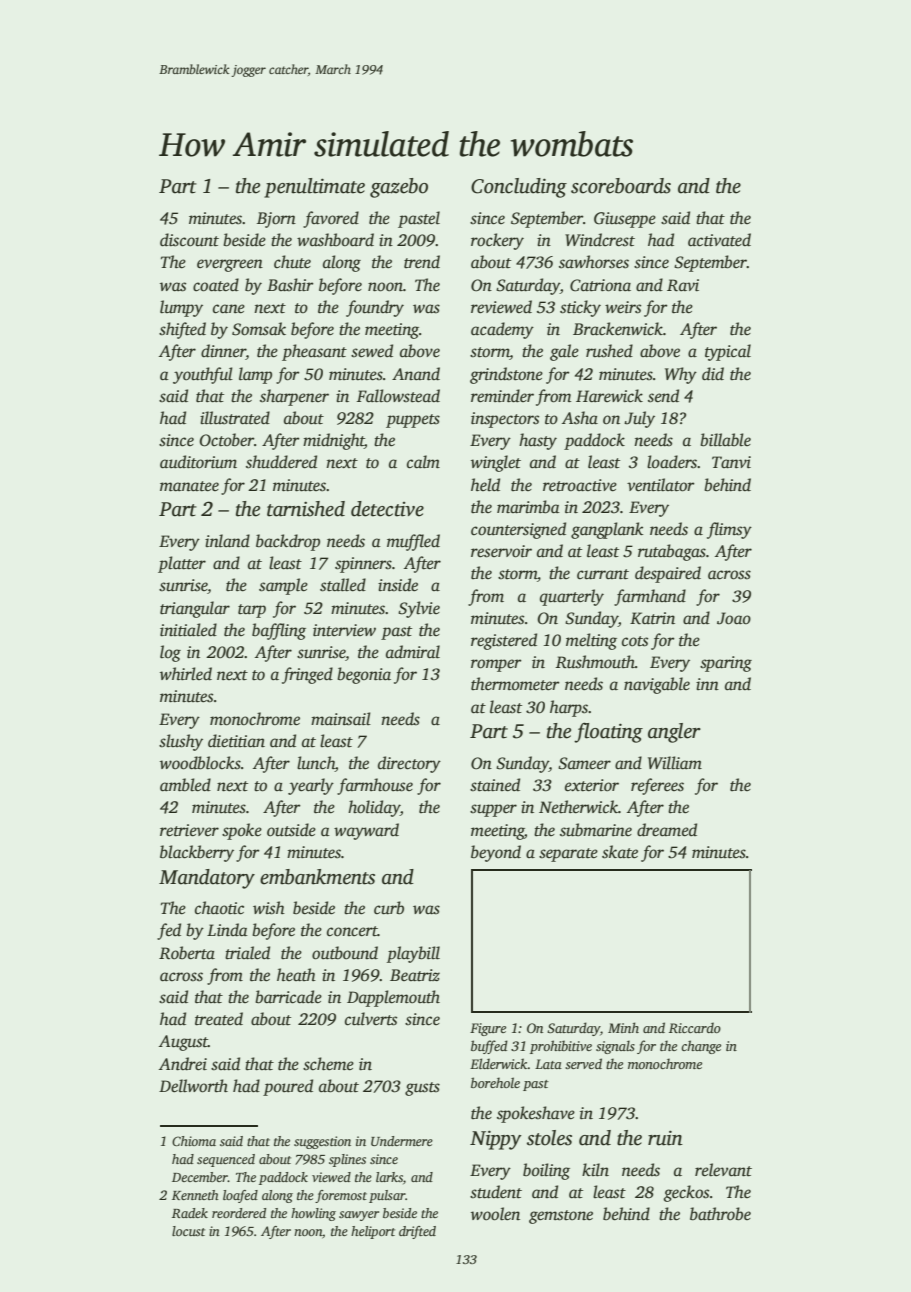  What do you see at coordinates (496, 665) in the screenshot?
I see `romper` at bounding box center [496, 665].
